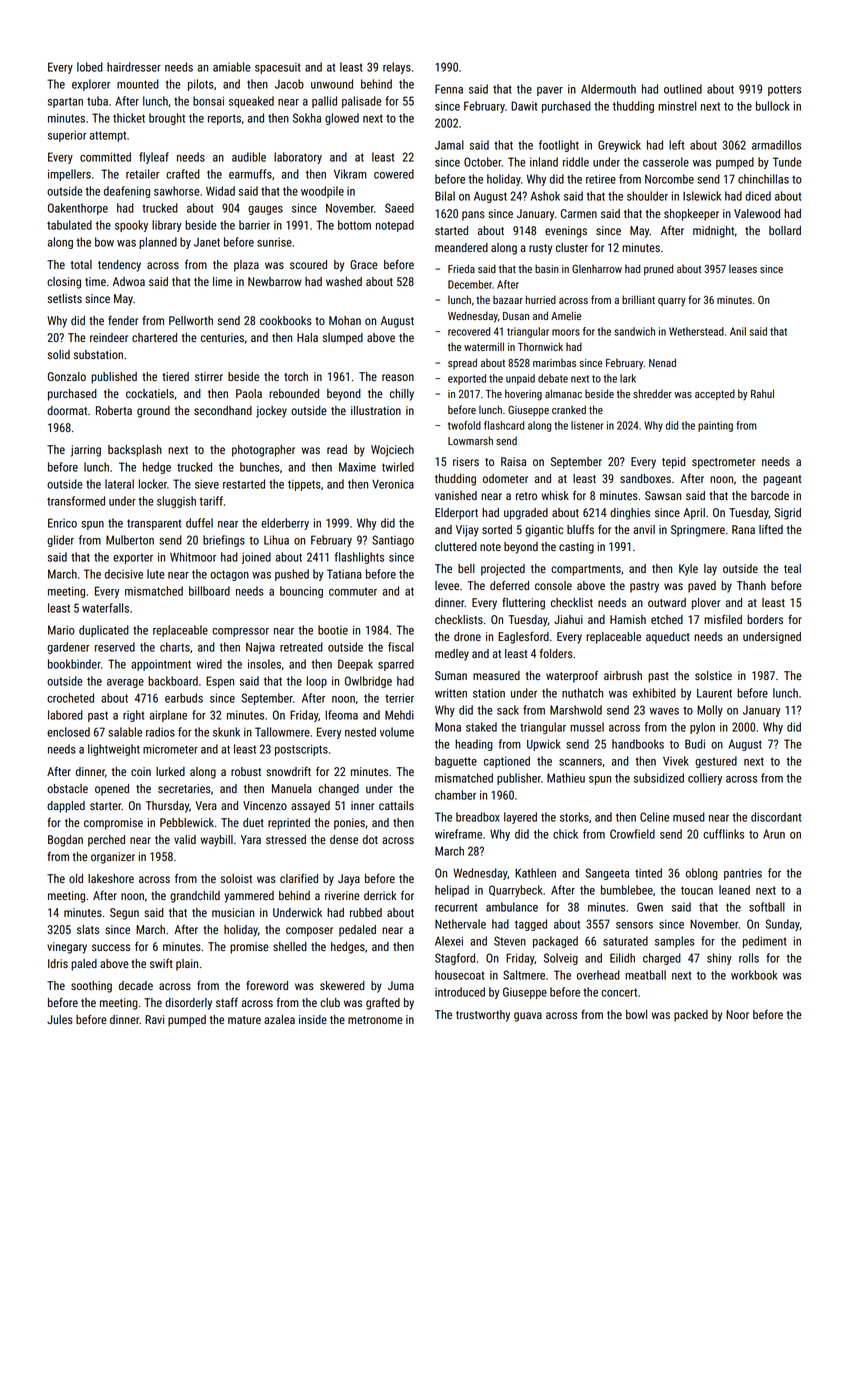  I want to click on Celine, so click(654, 817).
